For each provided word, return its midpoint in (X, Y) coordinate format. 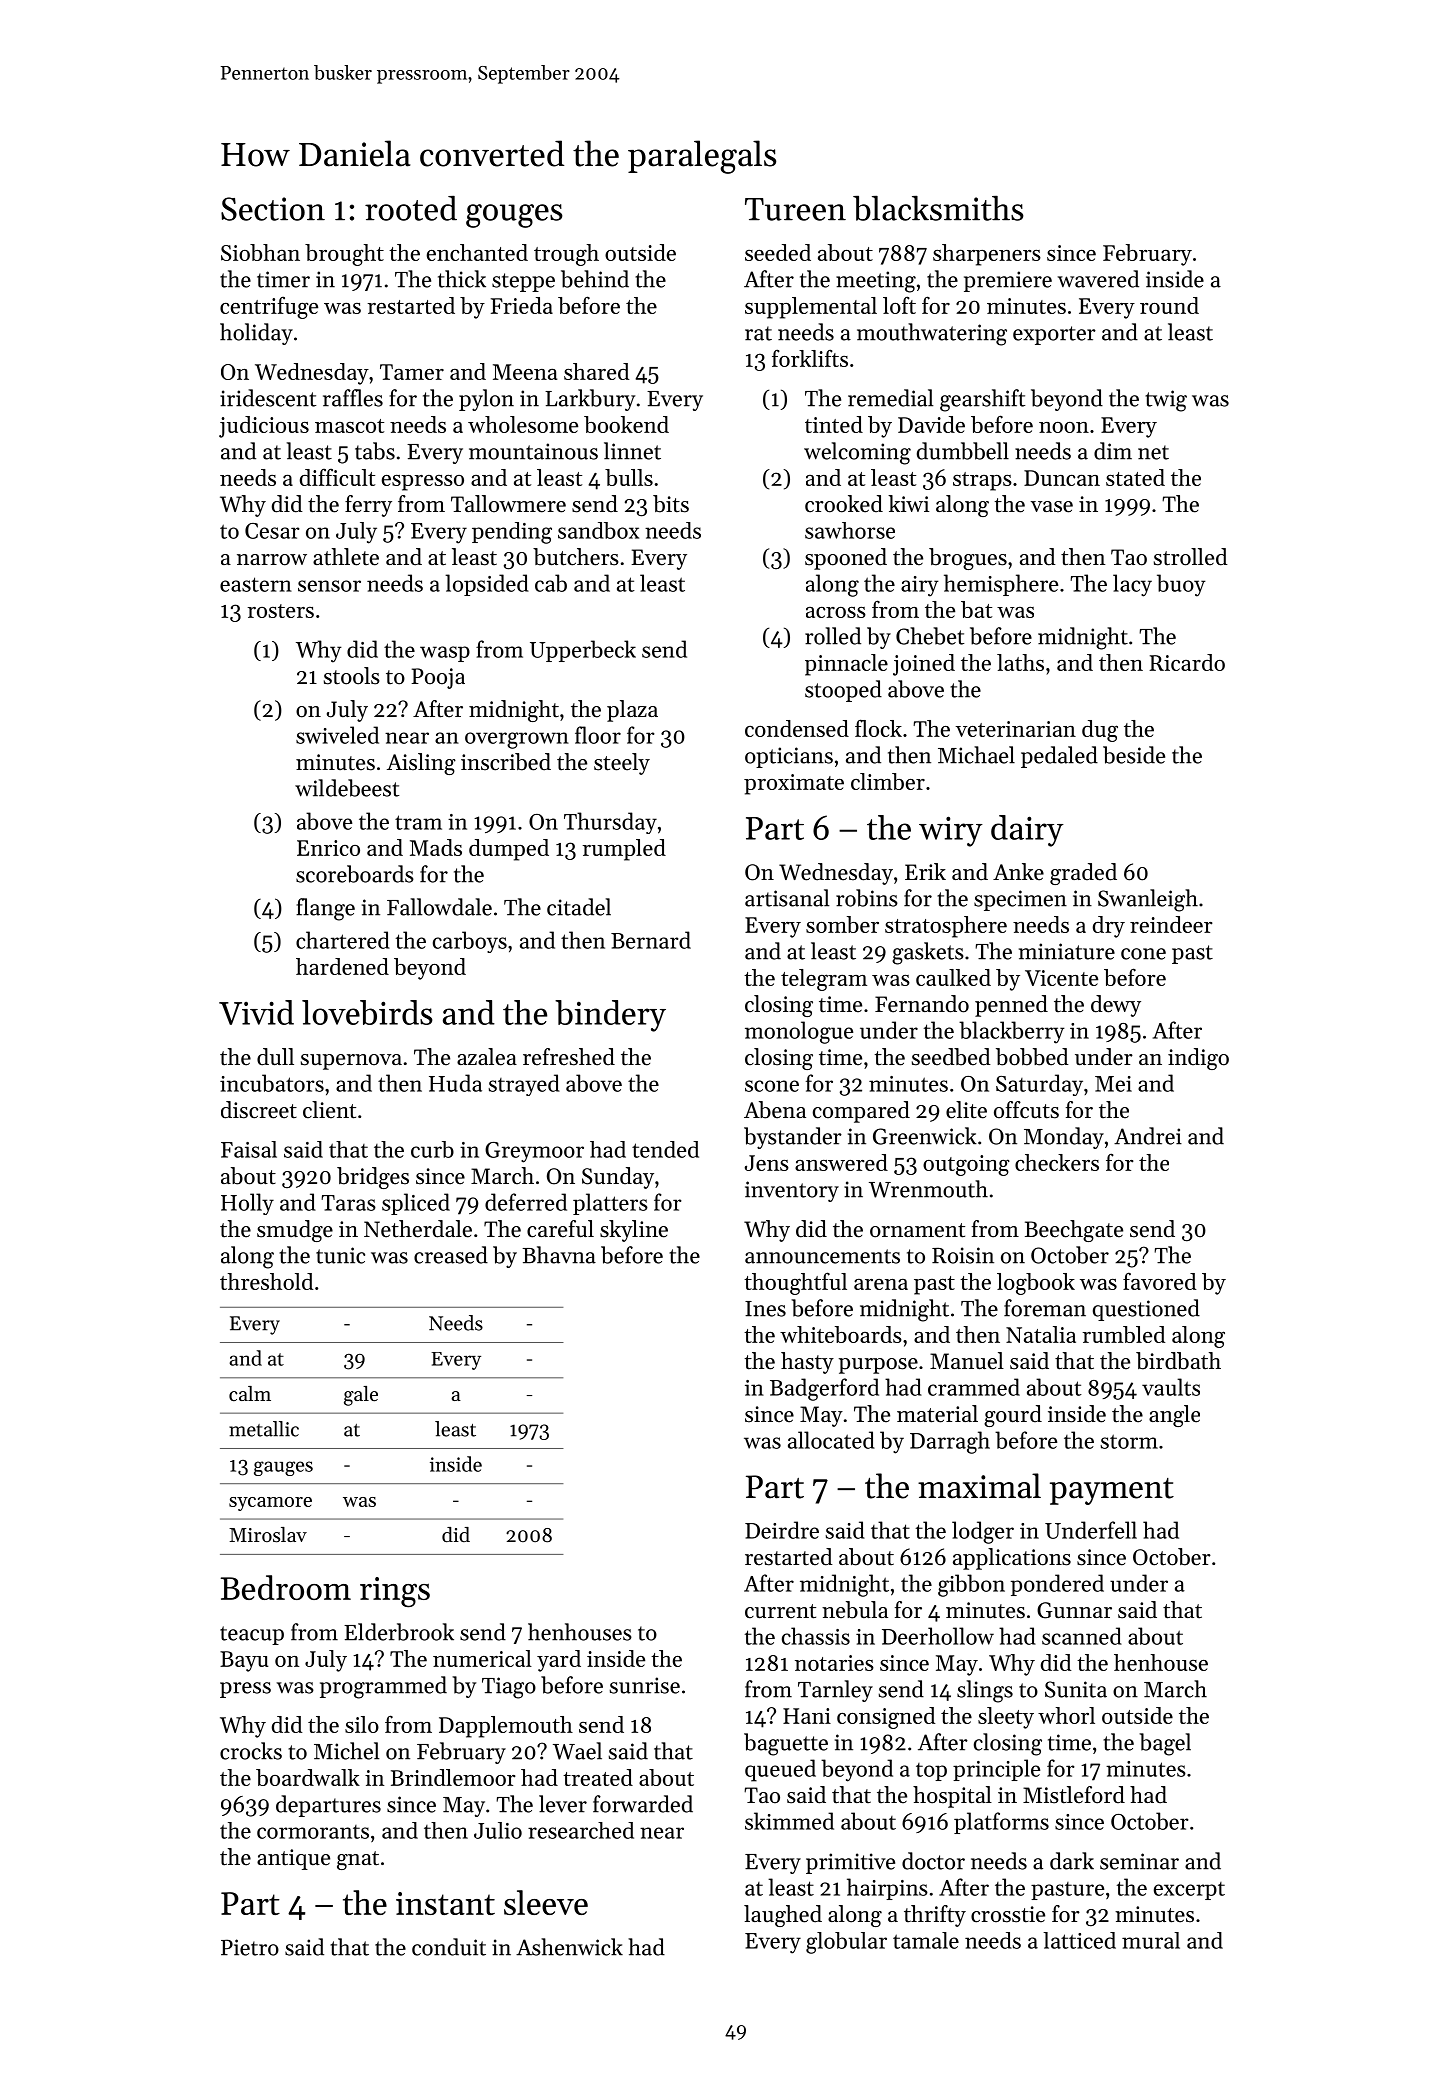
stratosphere (946, 927)
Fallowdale (439, 907)
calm (250, 1393)
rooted (411, 208)
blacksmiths (938, 208)
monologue (799, 1032)
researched (581, 1830)
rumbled (1124, 1334)
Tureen (795, 209)
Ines (765, 1309)
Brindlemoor (453, 1777)
